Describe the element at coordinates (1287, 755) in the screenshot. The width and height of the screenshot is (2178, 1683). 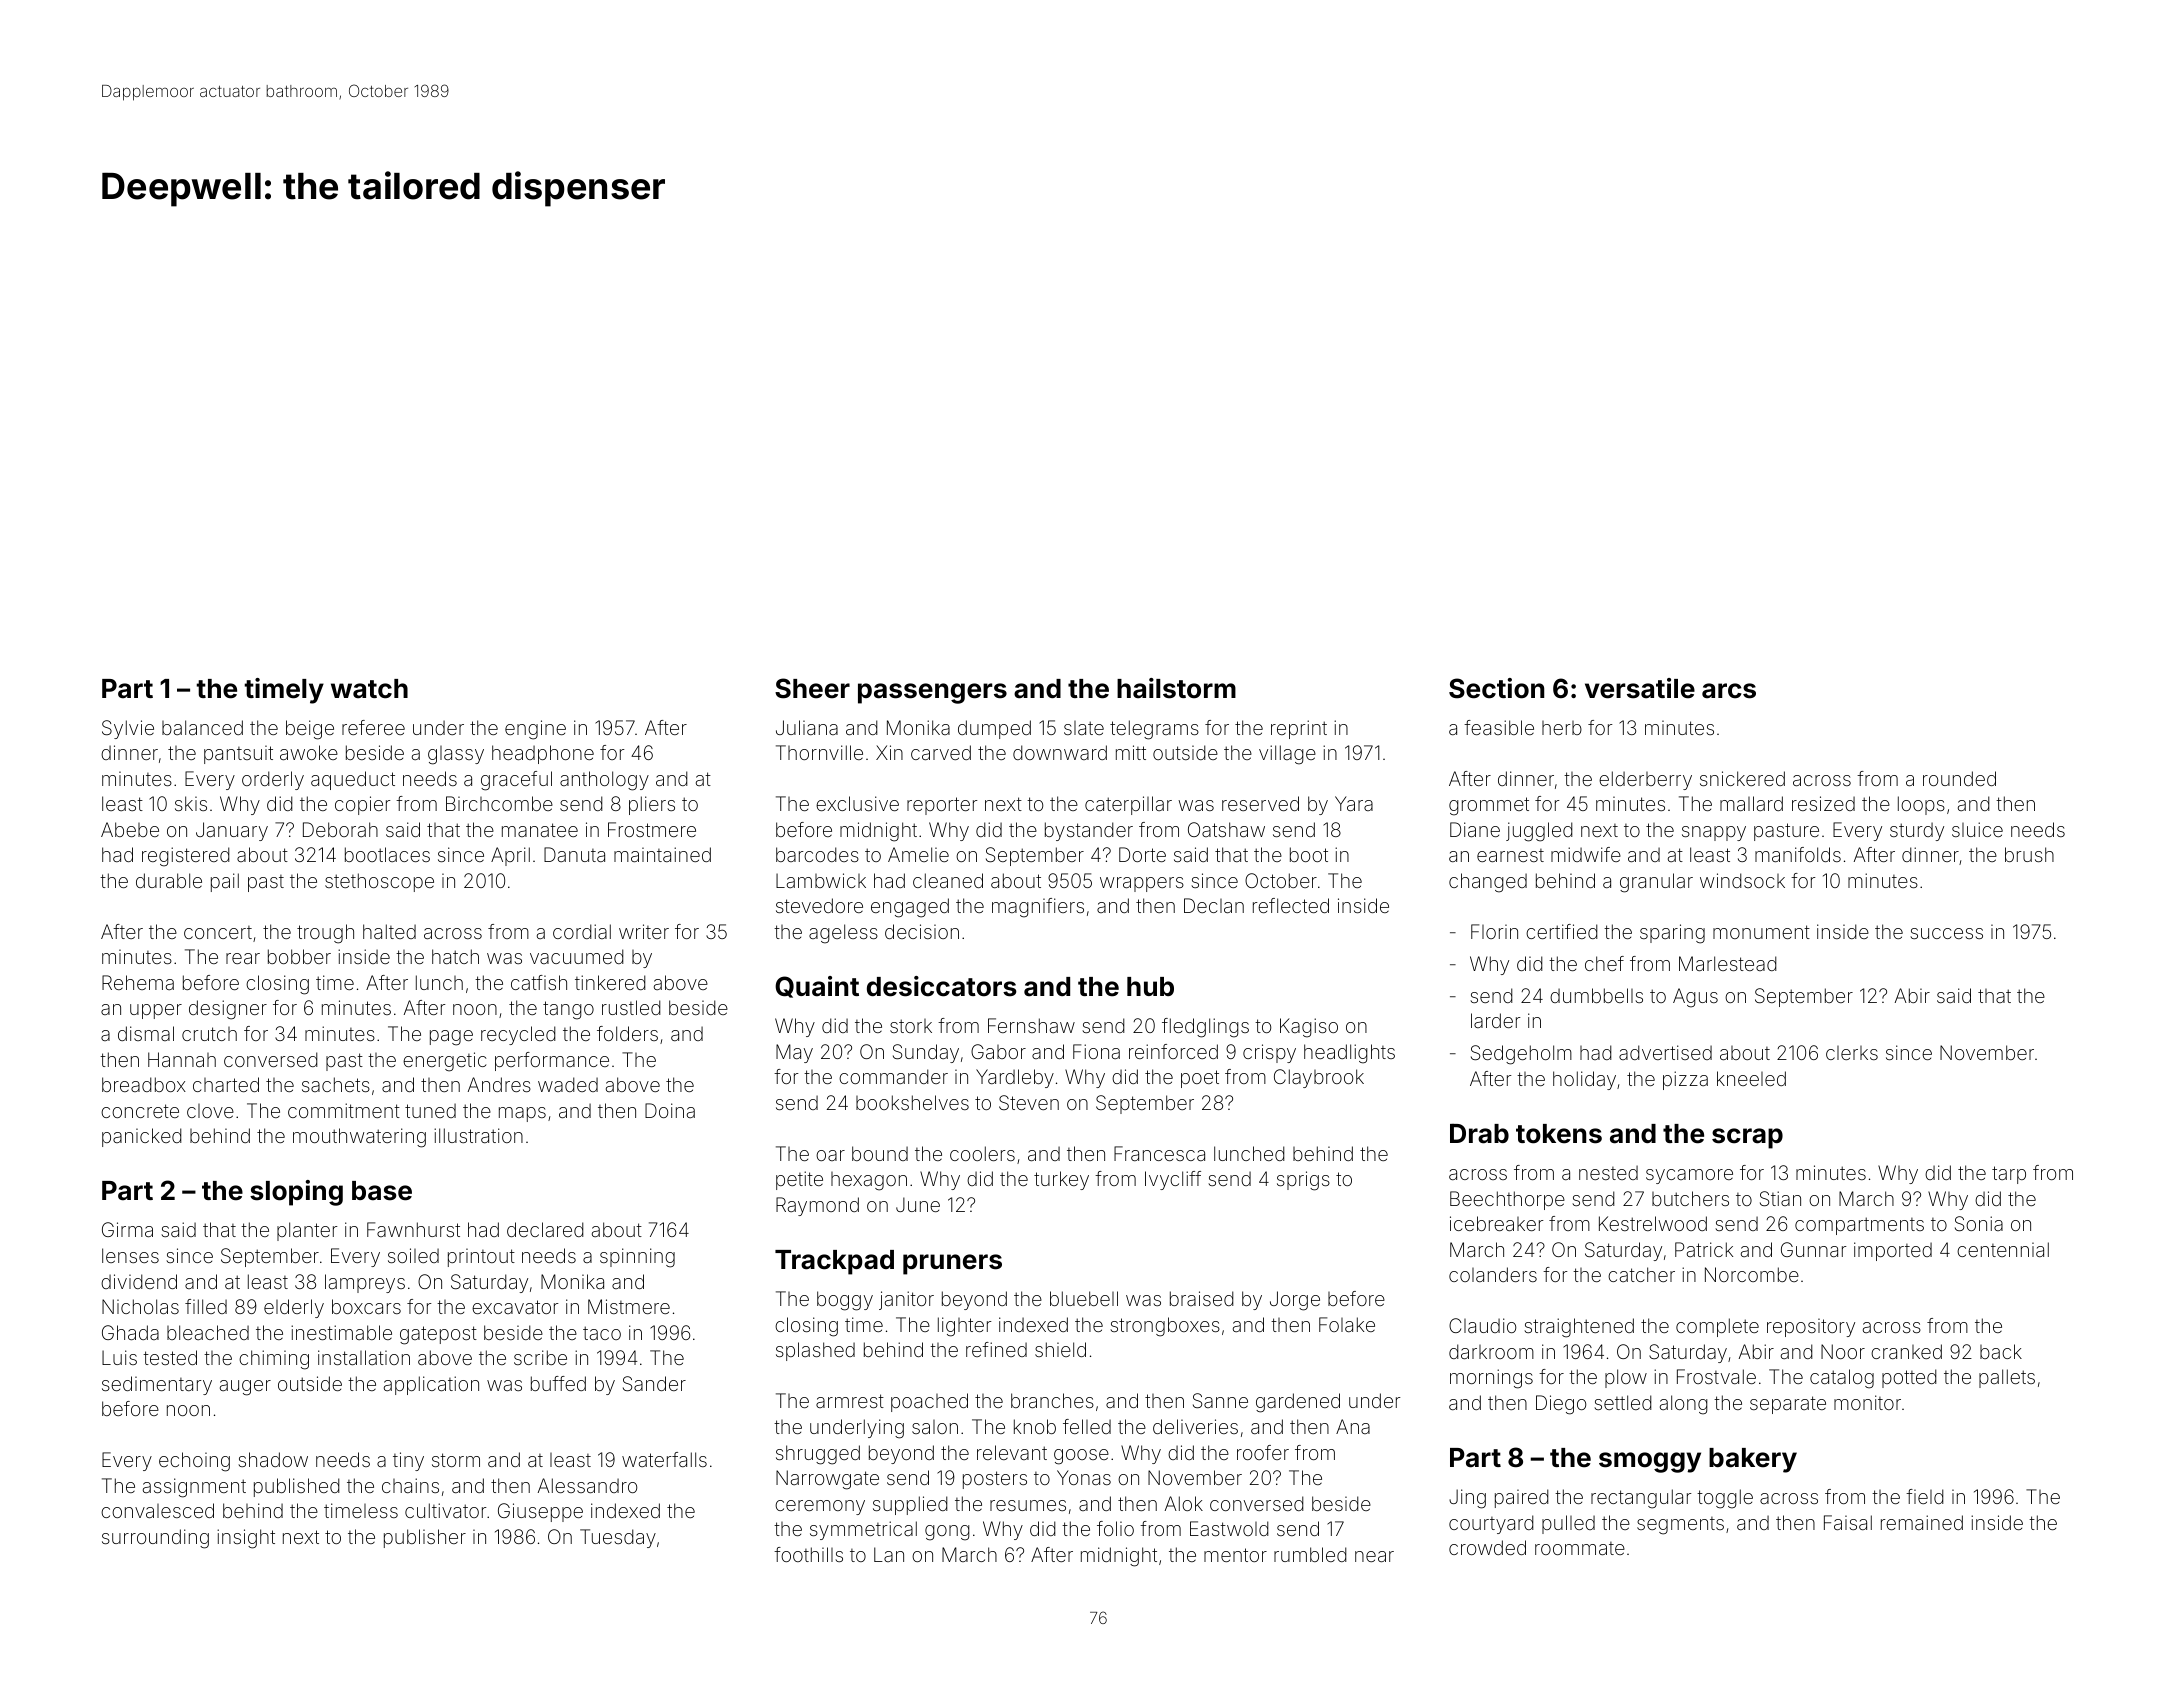
I see `village` at that location.
